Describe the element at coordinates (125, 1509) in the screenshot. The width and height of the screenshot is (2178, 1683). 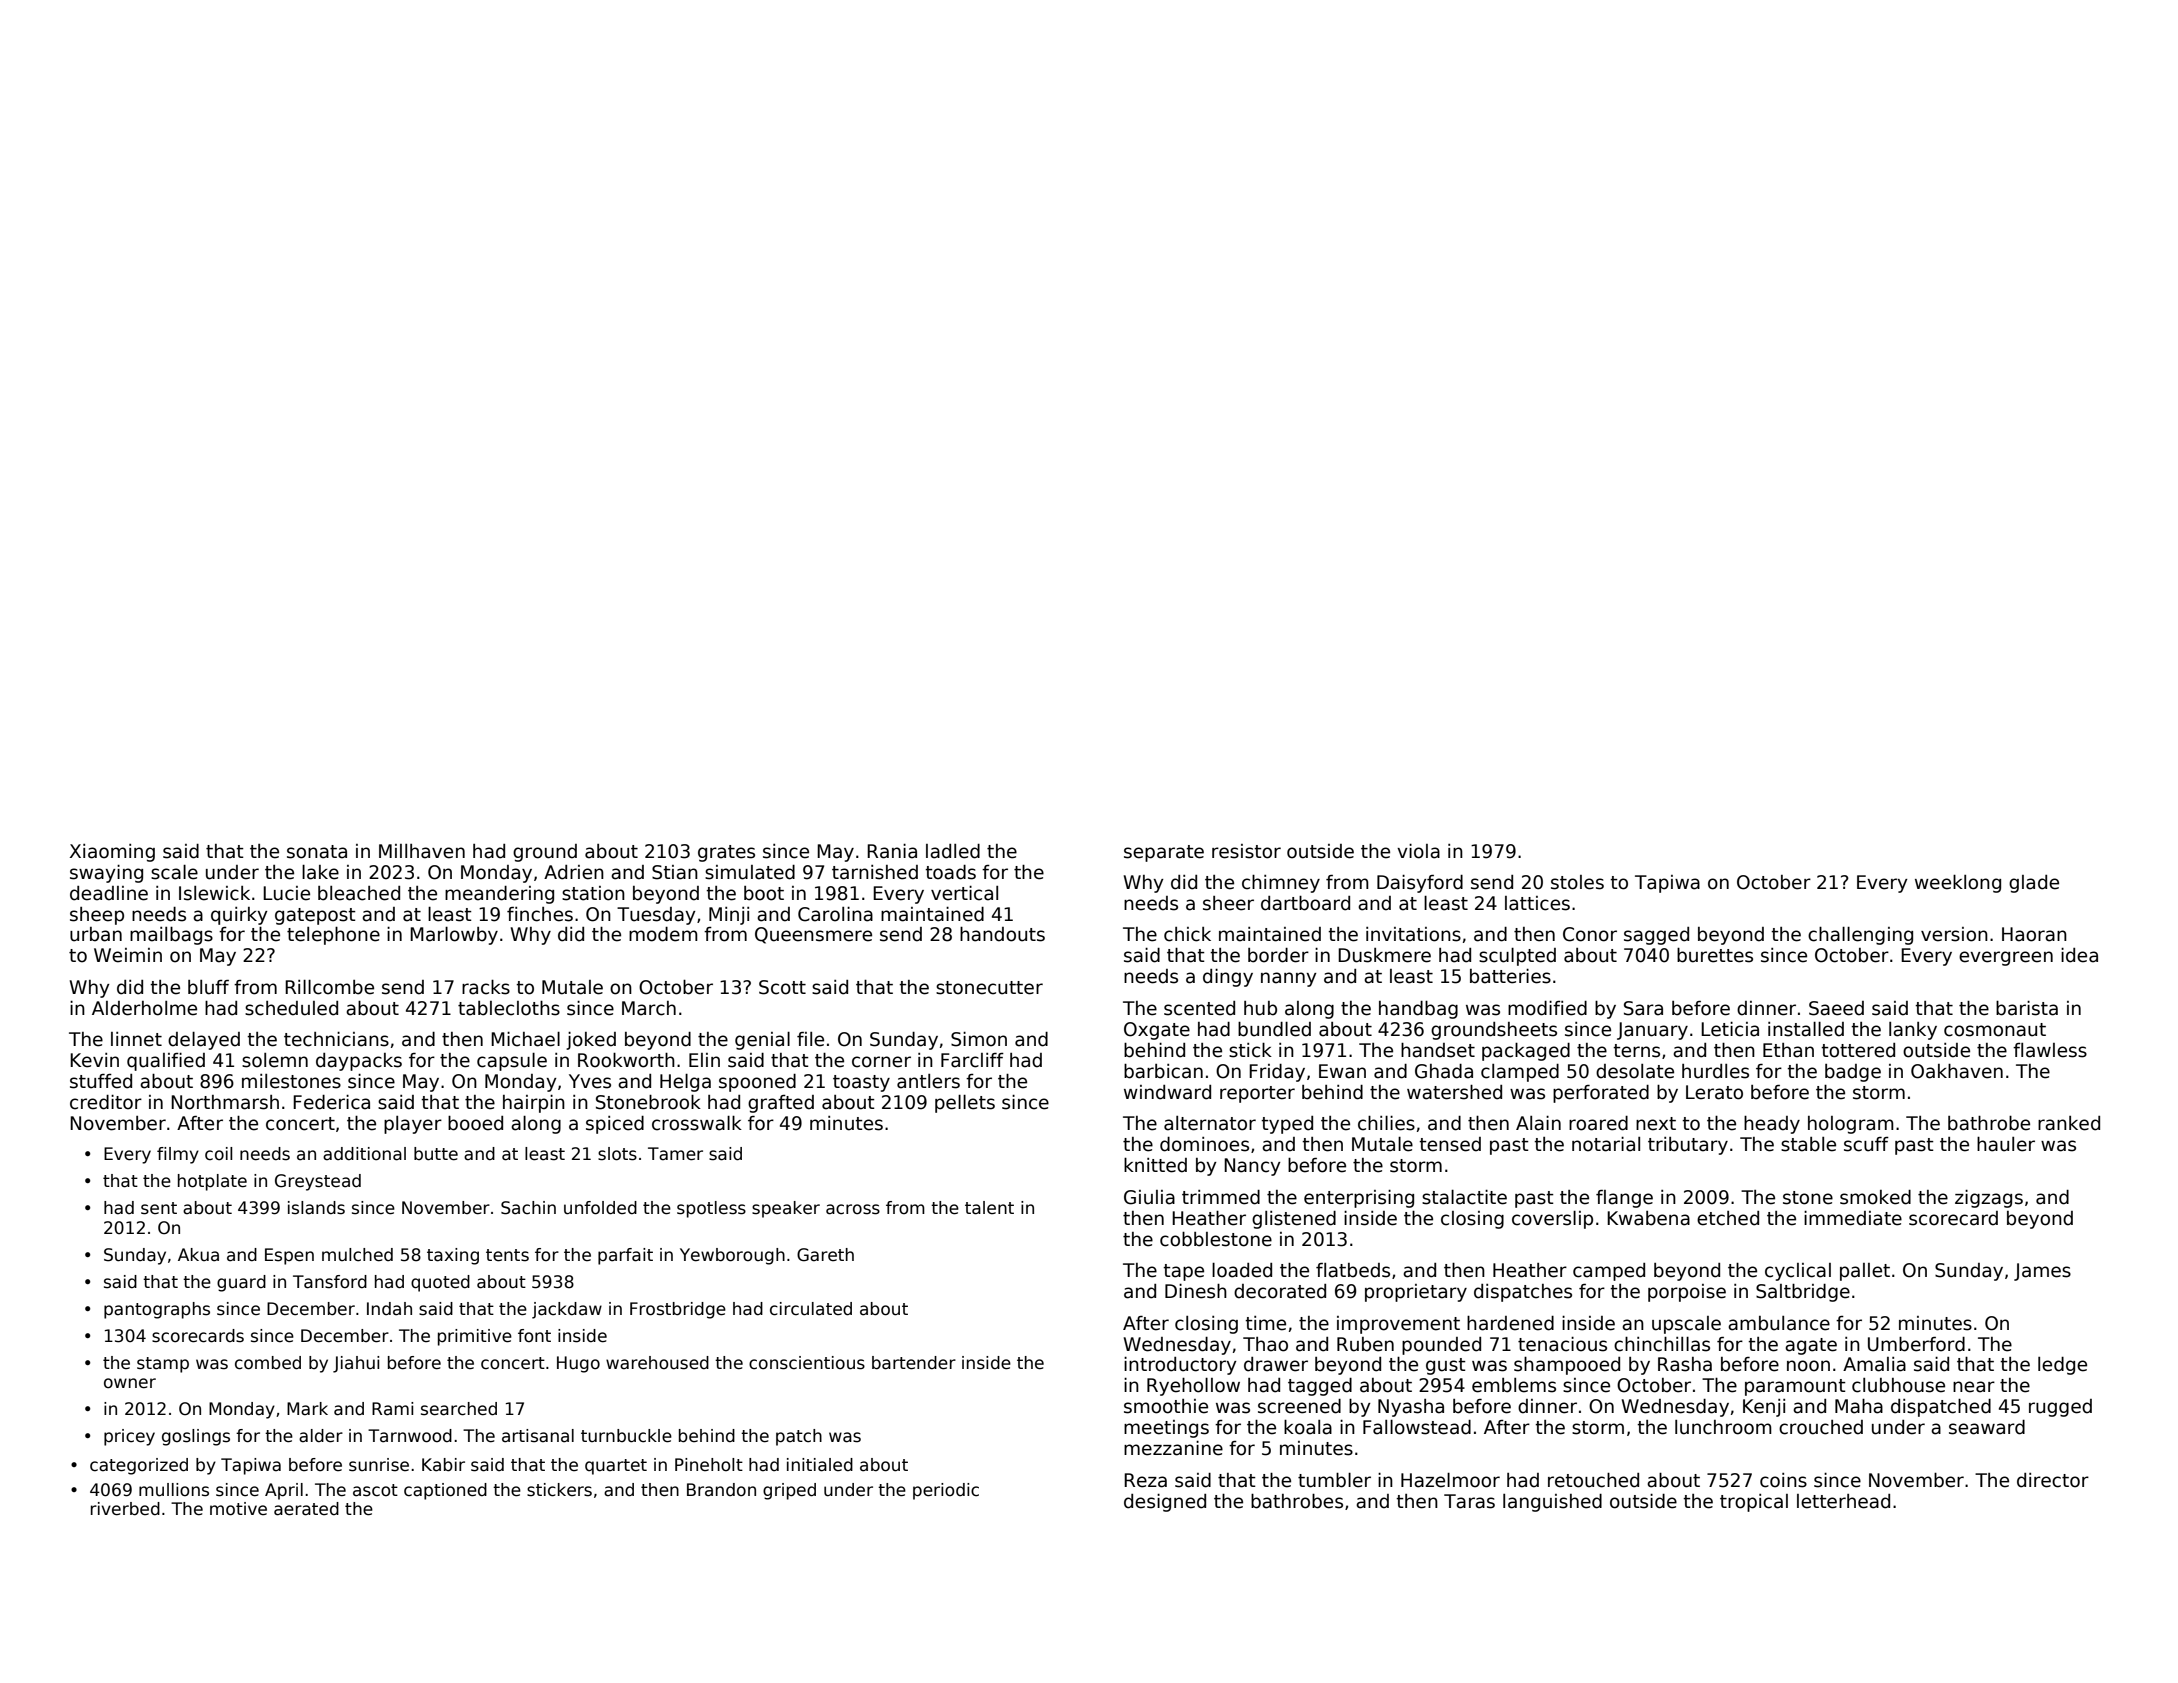
I see `riverbed` at that location.
